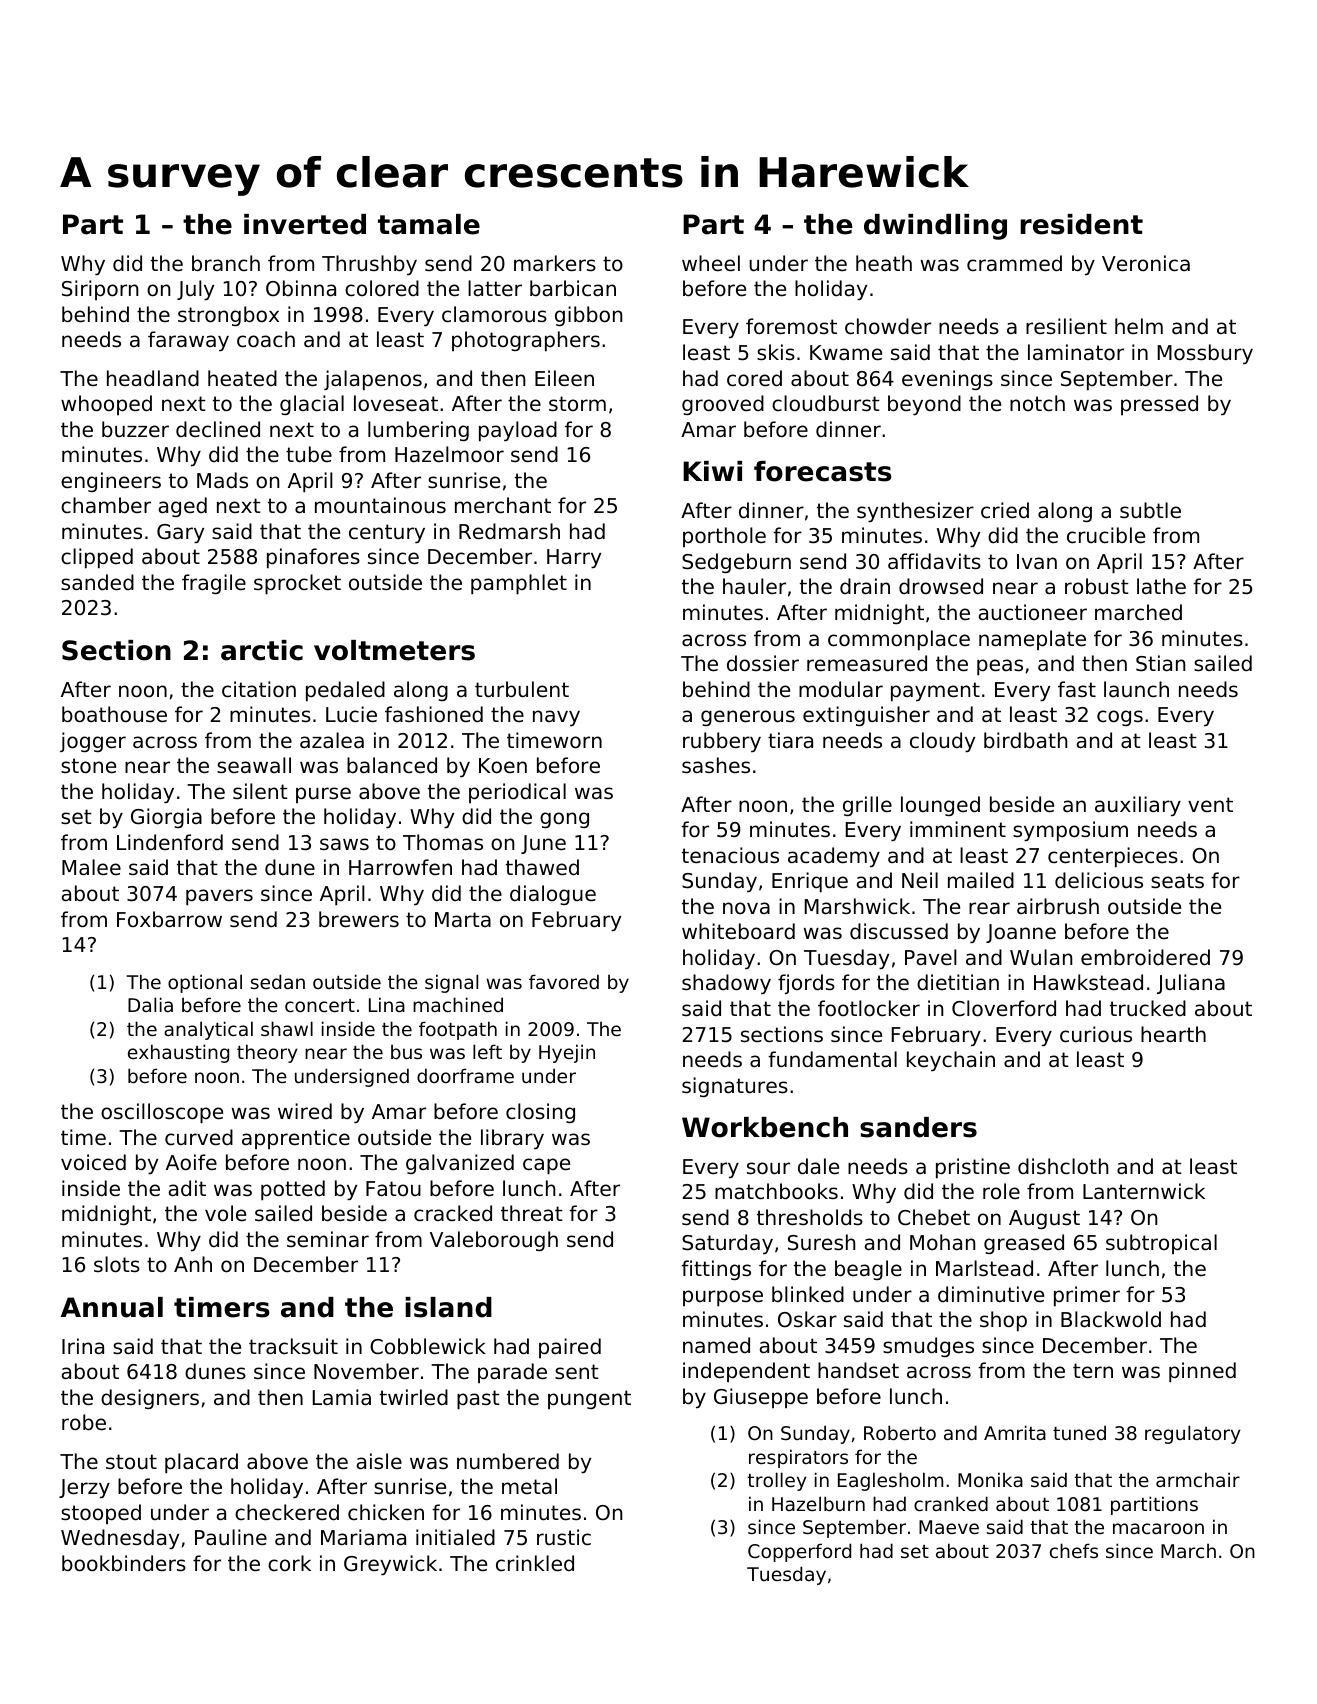 This page has width=1317, height=1704. I want to click on macaroon, so click(1158, 1528).
